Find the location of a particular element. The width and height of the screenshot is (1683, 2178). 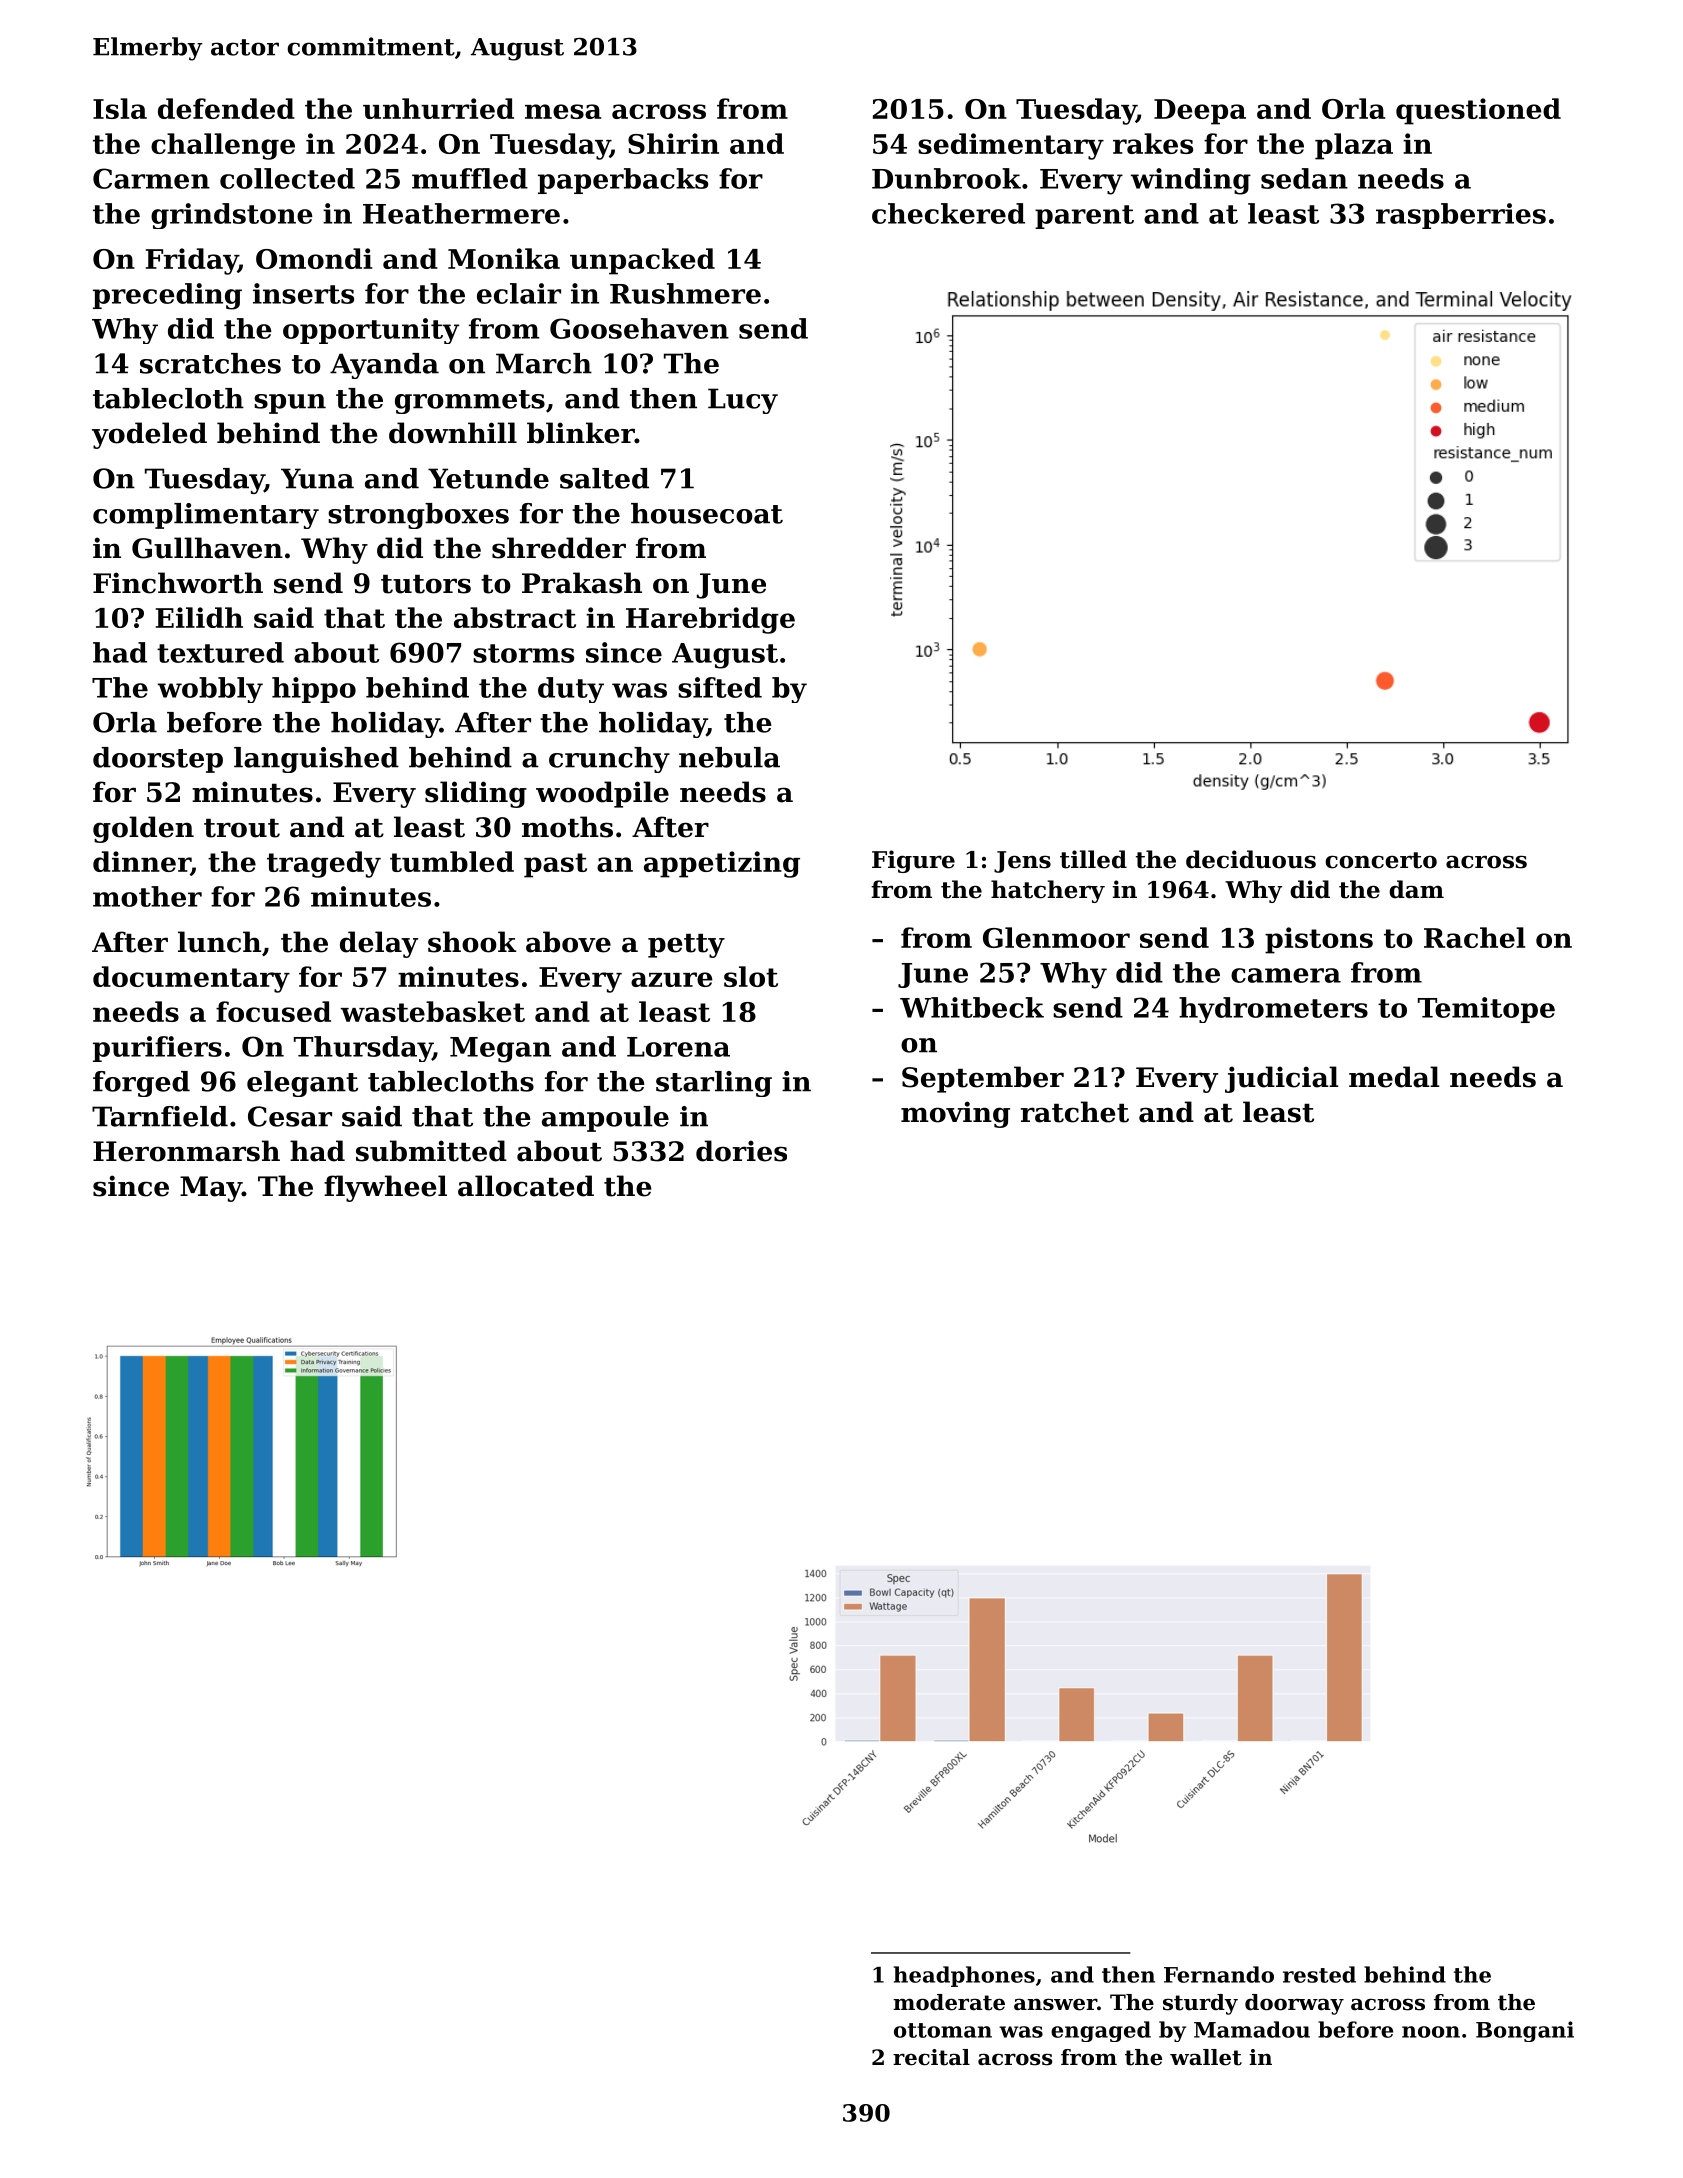

recital is located at coordinates (931, 2057).
